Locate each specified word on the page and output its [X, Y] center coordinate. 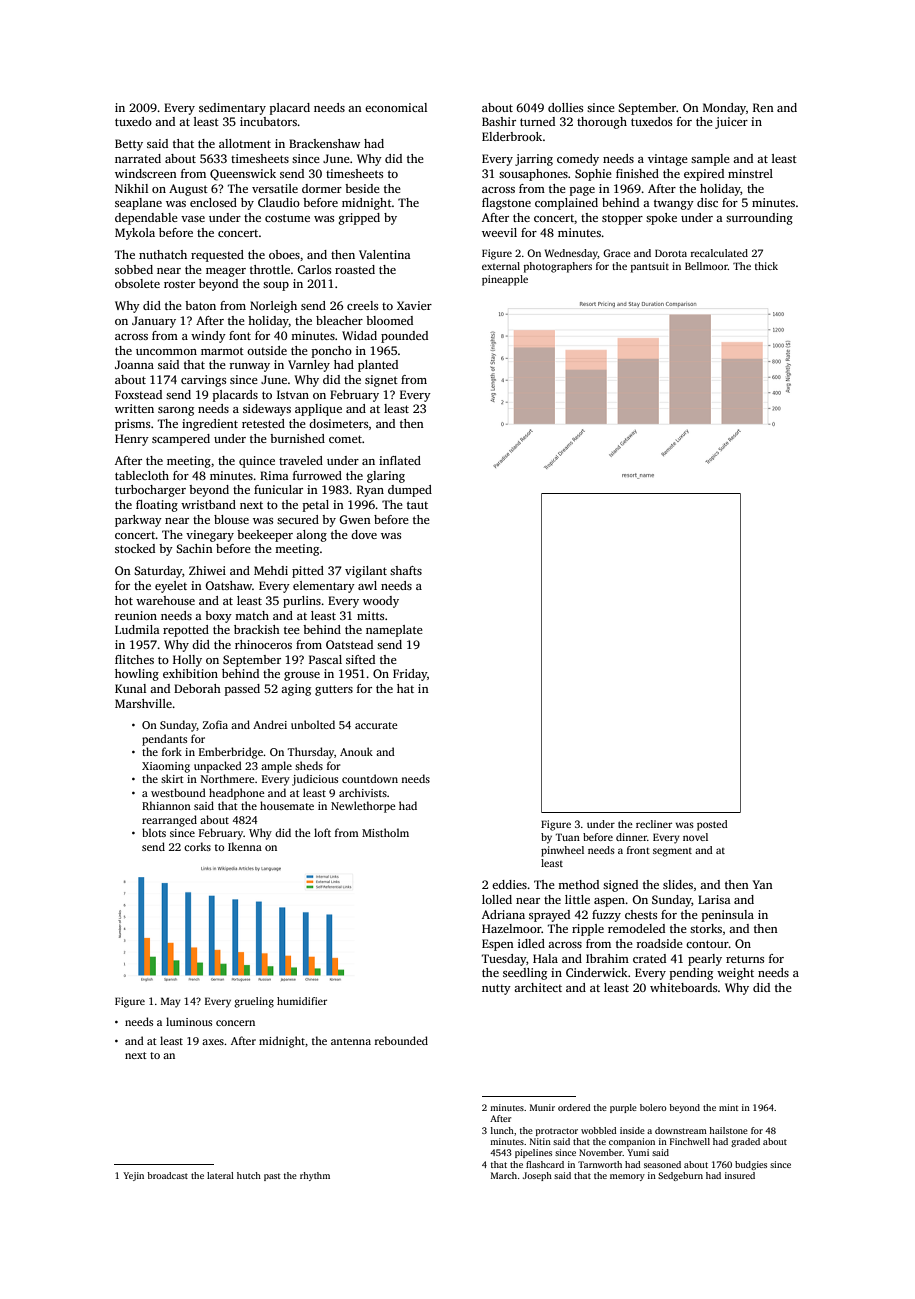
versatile [275, 188]
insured [740, 1175]
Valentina [385, 254]
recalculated [719, 253]
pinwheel [562, 851]
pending [691, 974]
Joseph [537, 1176]
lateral [220, 1175]
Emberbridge [231, 753]
